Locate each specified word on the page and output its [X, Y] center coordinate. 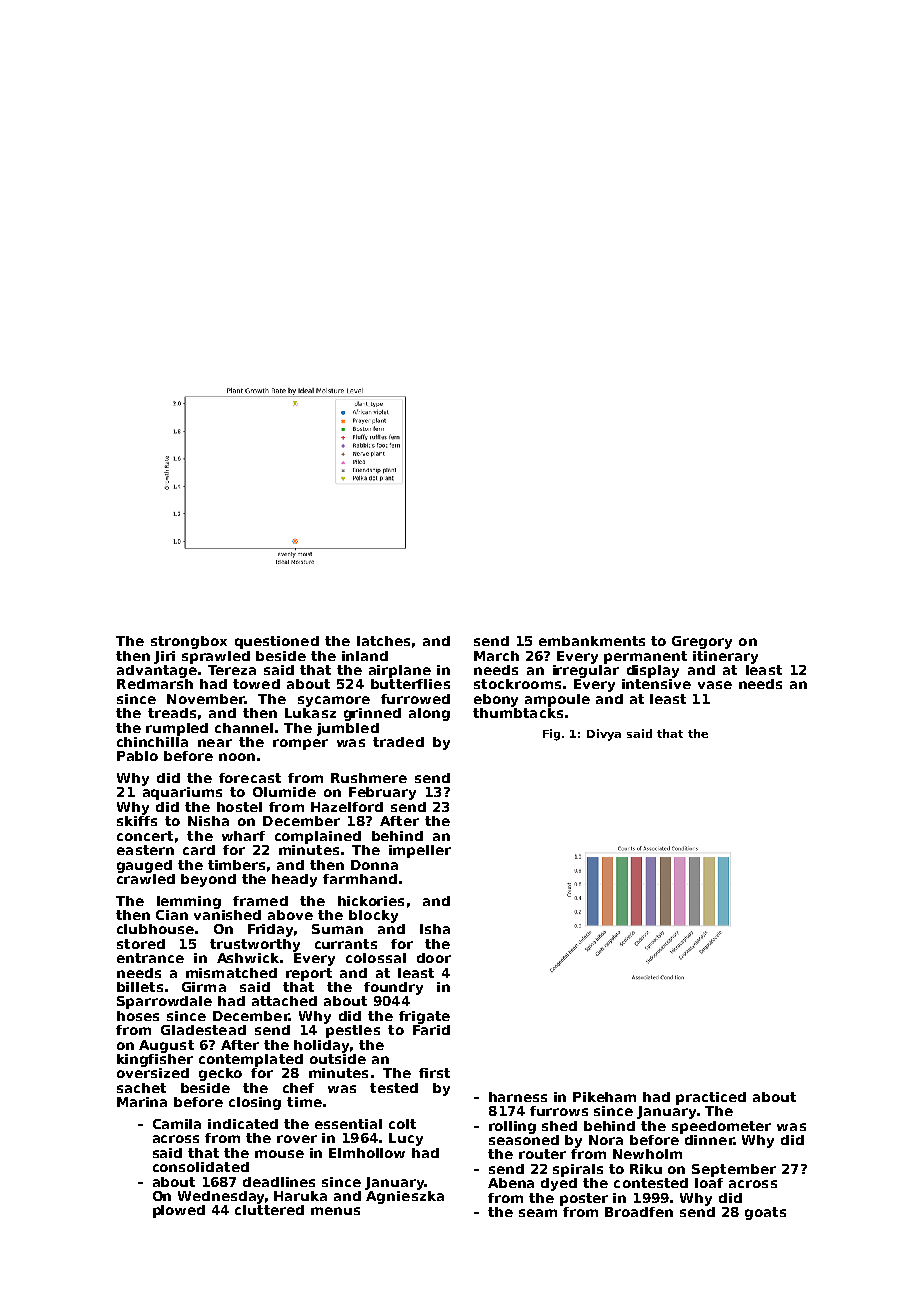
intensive [656, 684]
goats [765, 1213]
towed [256, 684]
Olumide [284, 792]
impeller [420, 851]
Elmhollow [367, 1153]
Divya [604, 735]
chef [298, 1088]
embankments [592, 641]
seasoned [524, 1140]
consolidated [201, 1167]
